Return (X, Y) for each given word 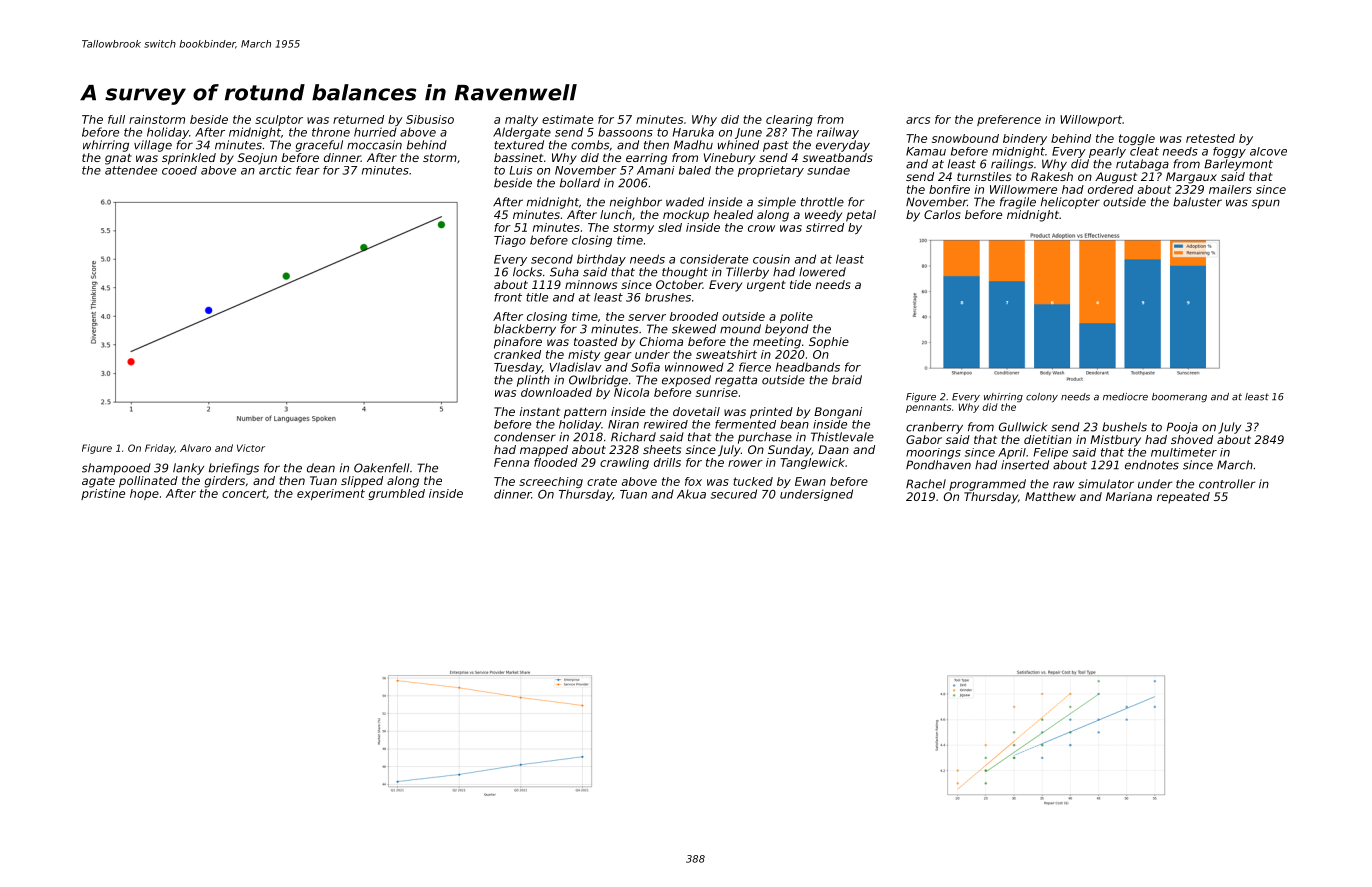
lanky (188, 469)
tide (800, 284)
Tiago (510, 241)
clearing (789, 120)
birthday (601, 260)
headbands (808, 367)
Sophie (829, 343)
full (116, 119)
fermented (745, 424)
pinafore (518, 343)
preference (1009, 120)
